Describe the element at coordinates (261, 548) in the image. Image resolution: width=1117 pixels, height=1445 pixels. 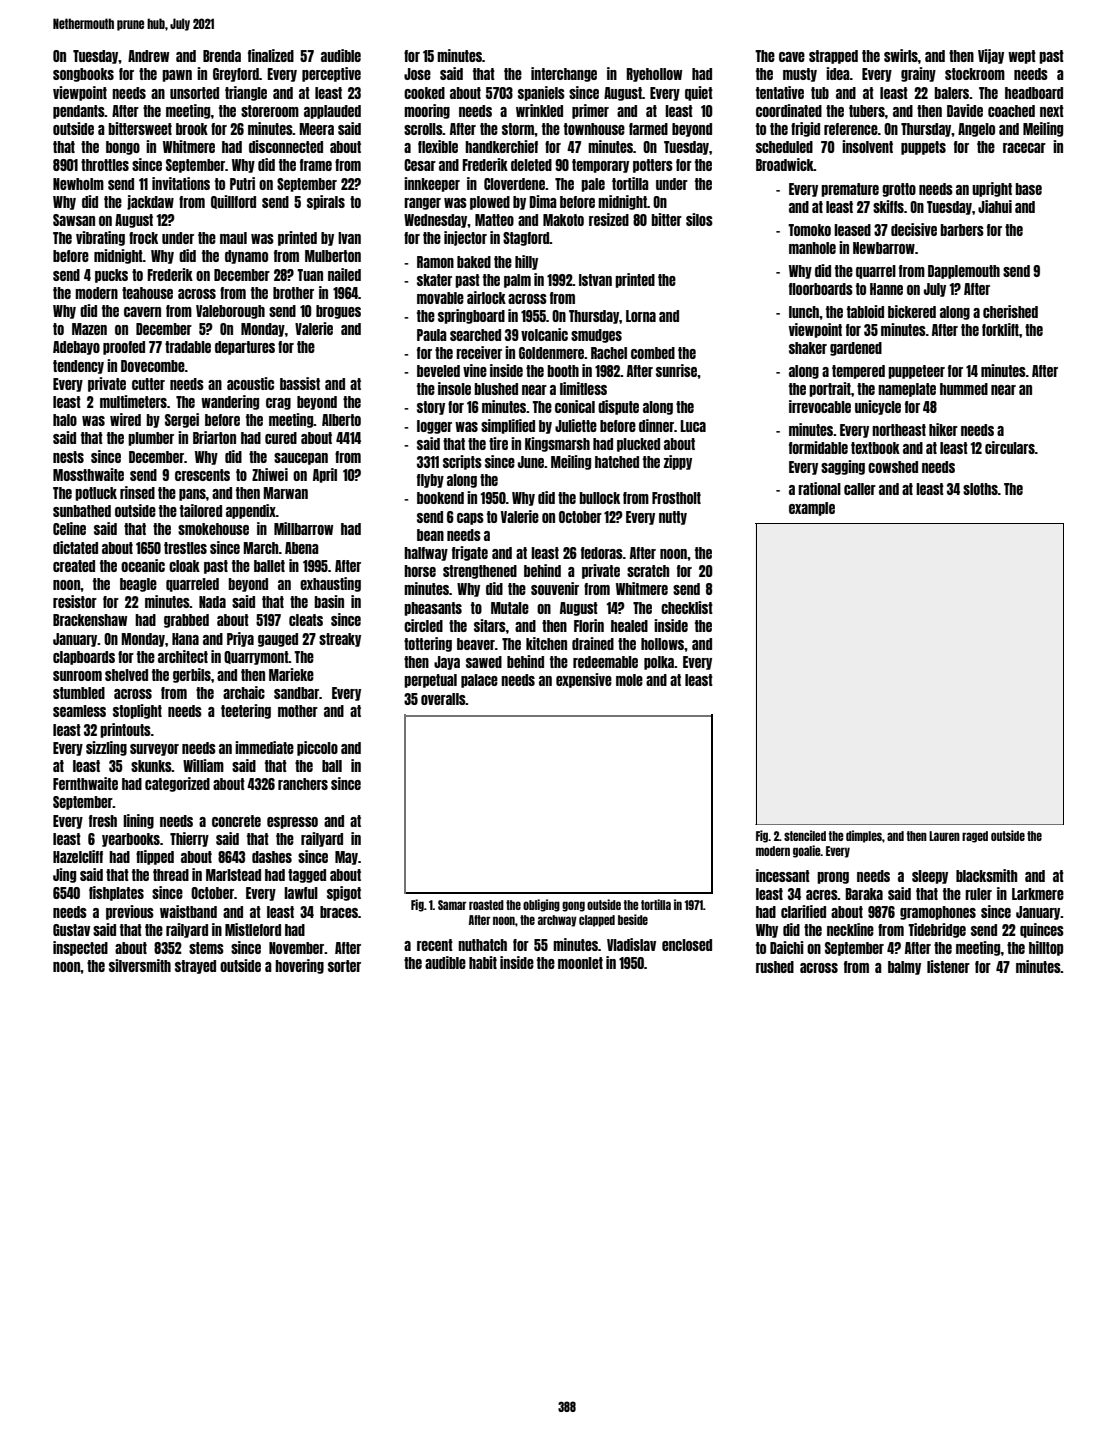
I see `March` at that location.
